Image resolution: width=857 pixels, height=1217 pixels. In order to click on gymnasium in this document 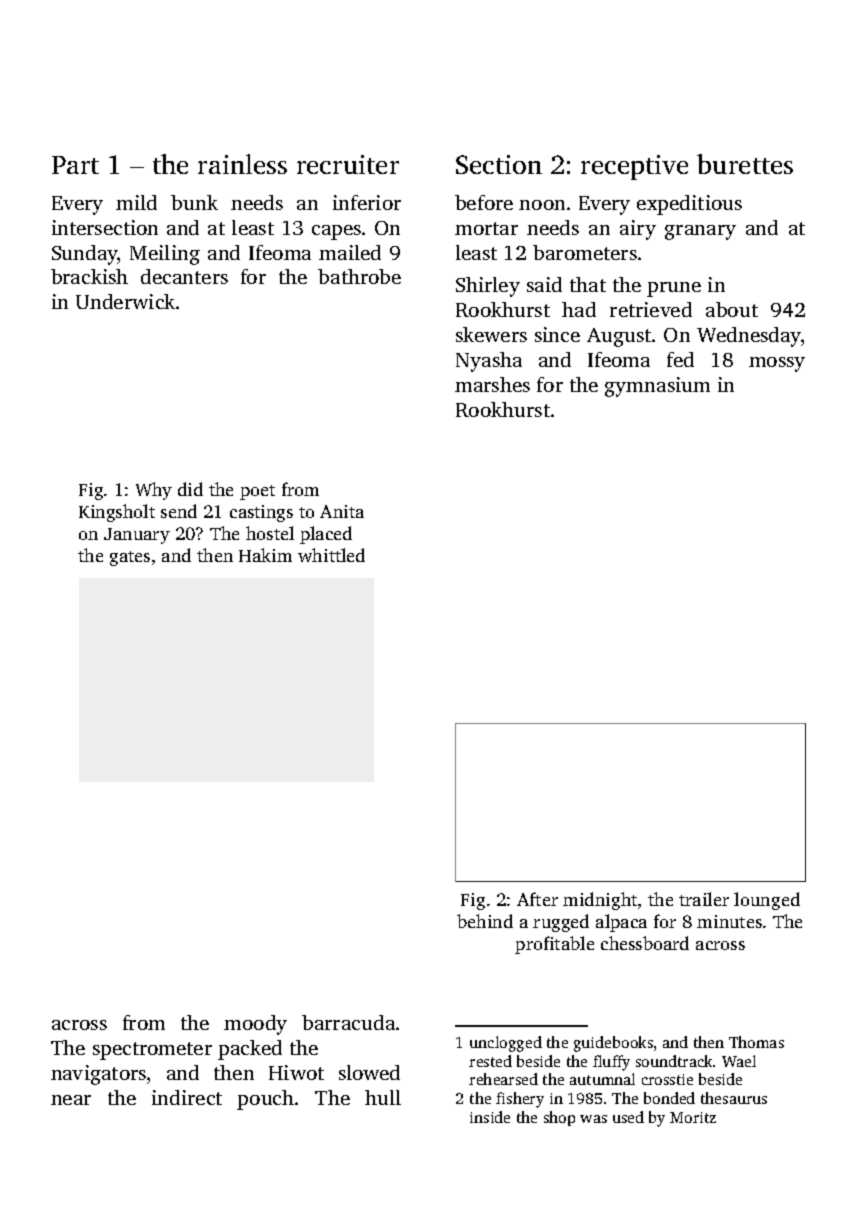, I will do `click(657, 387)`.
